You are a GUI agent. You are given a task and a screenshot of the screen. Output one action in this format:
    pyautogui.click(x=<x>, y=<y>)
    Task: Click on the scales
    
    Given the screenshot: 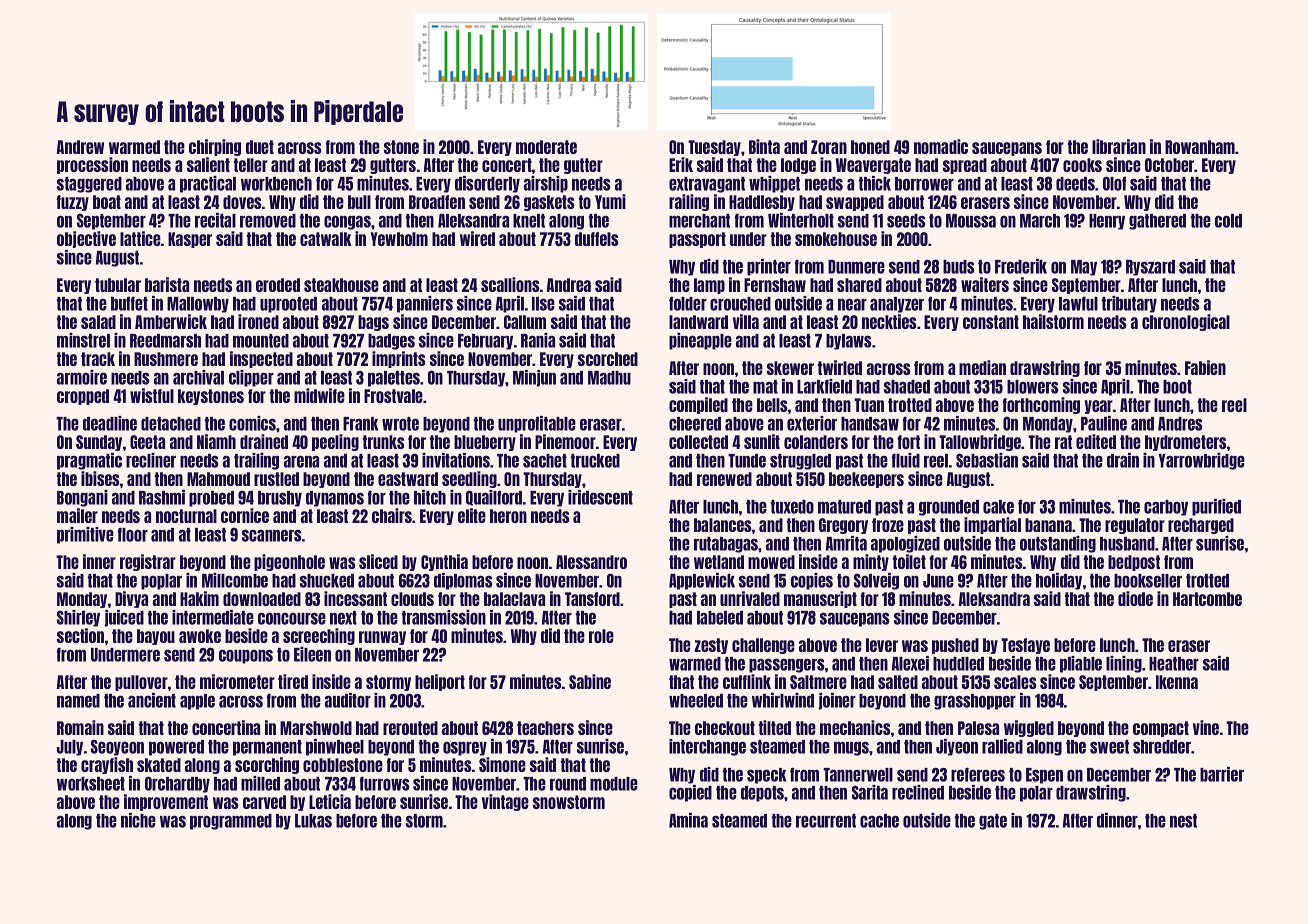 What is the action you would take?
    pyautogui.click(x=1015, y=682)
